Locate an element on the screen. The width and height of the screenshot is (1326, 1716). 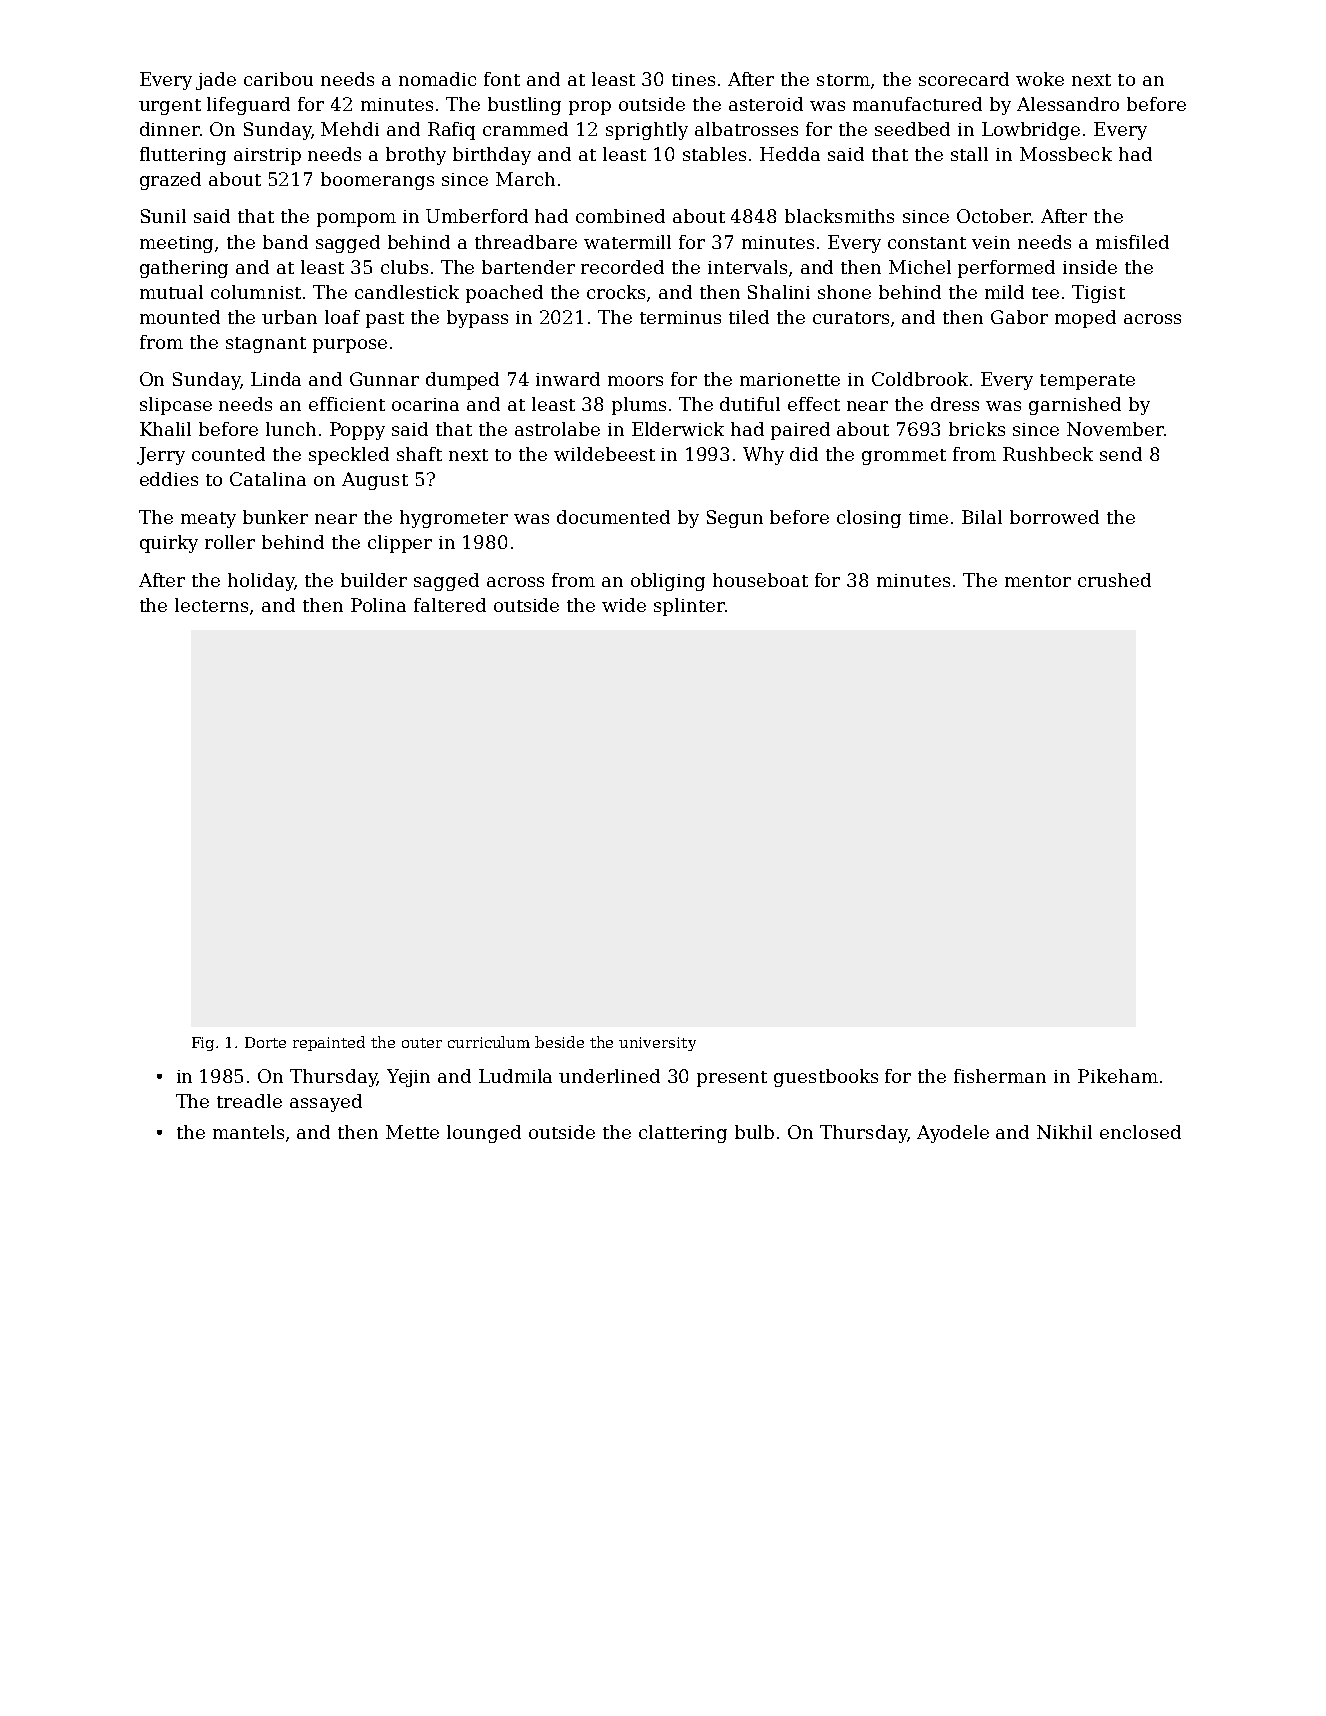
holiday is located at coordinates (261, 582).
